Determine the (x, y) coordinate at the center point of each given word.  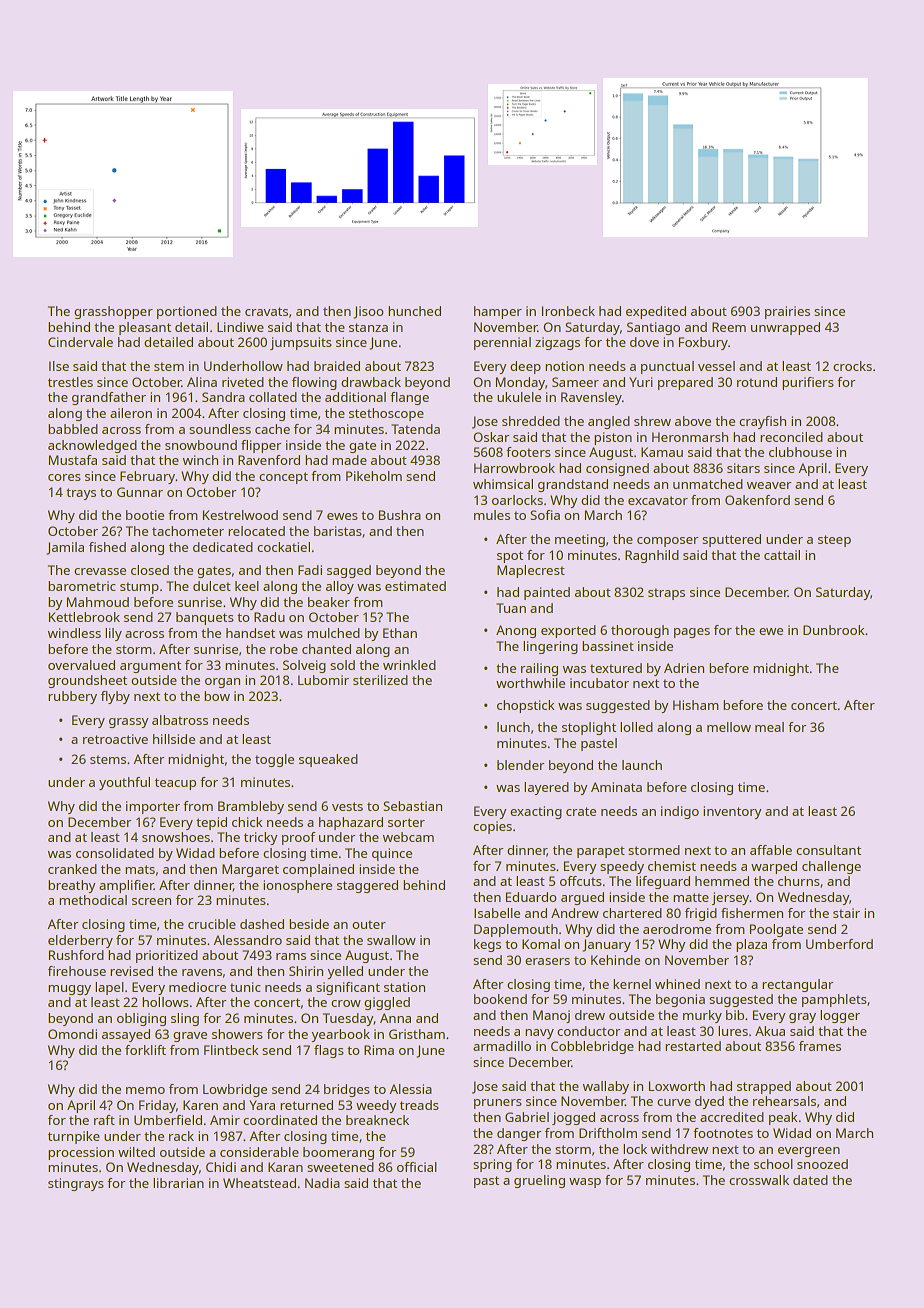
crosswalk (759, 1180)
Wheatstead (259, 1183)
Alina (202, 382)
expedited (656, 312)
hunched (414, 311)
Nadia (322, 1183)
